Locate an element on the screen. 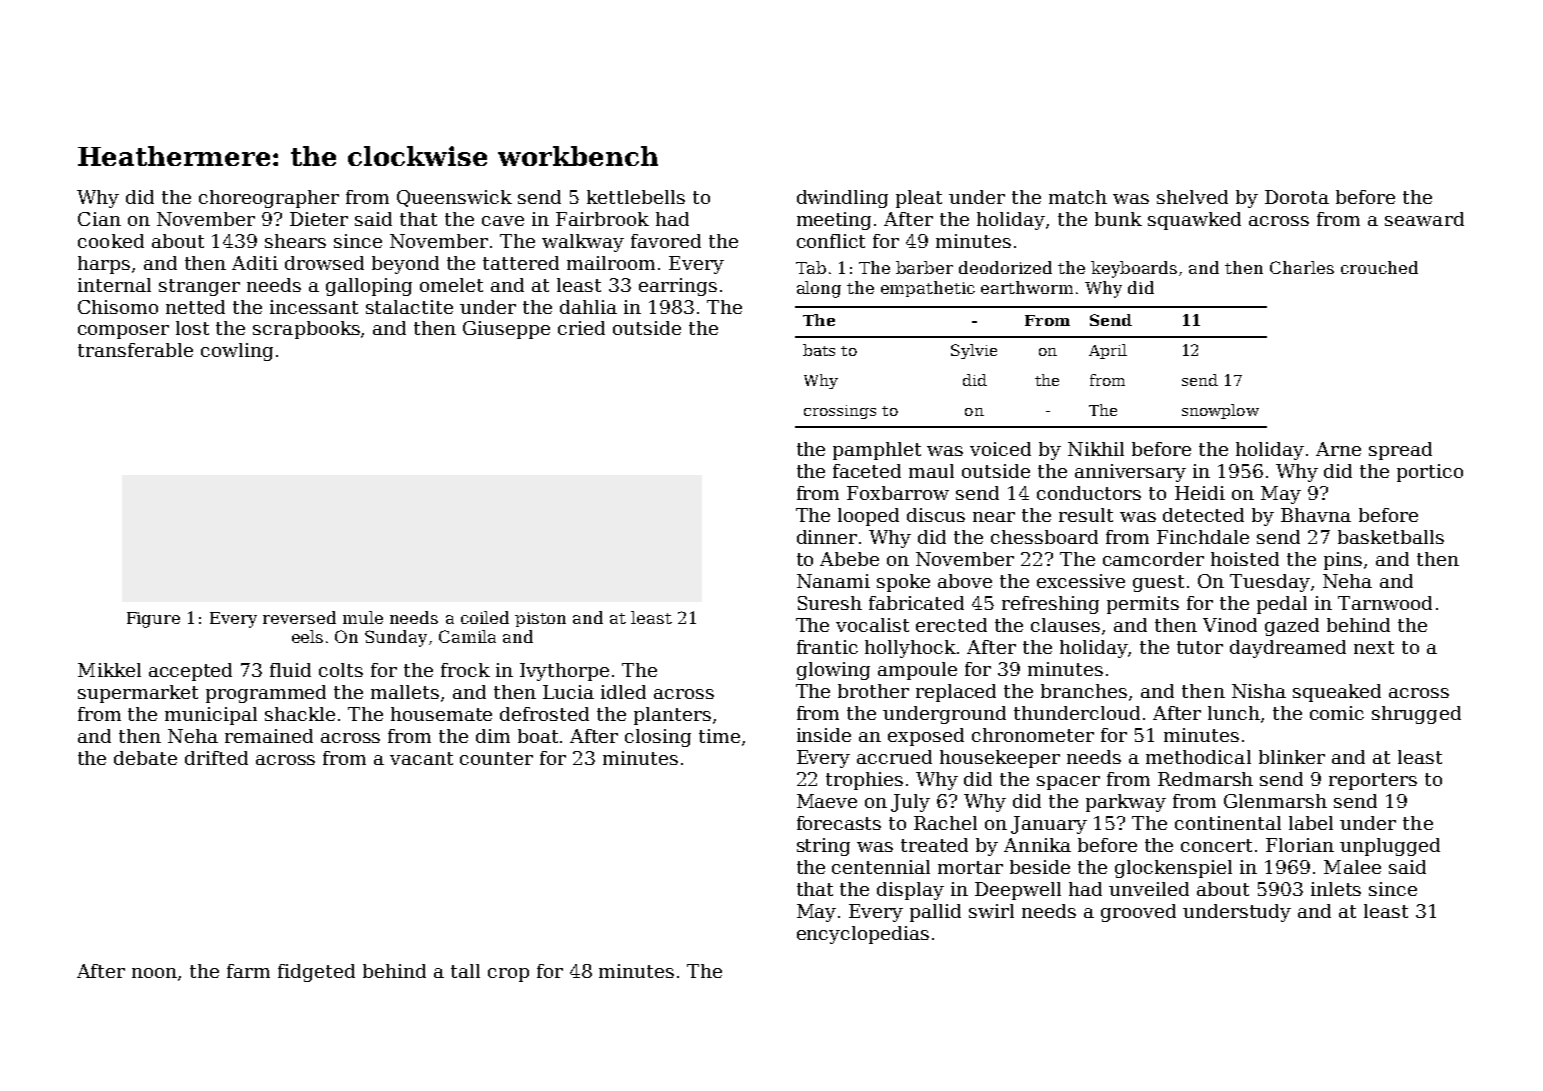 This screenshot has width=1543, height=1091. grooved is located at coordinates (1138, 913).
